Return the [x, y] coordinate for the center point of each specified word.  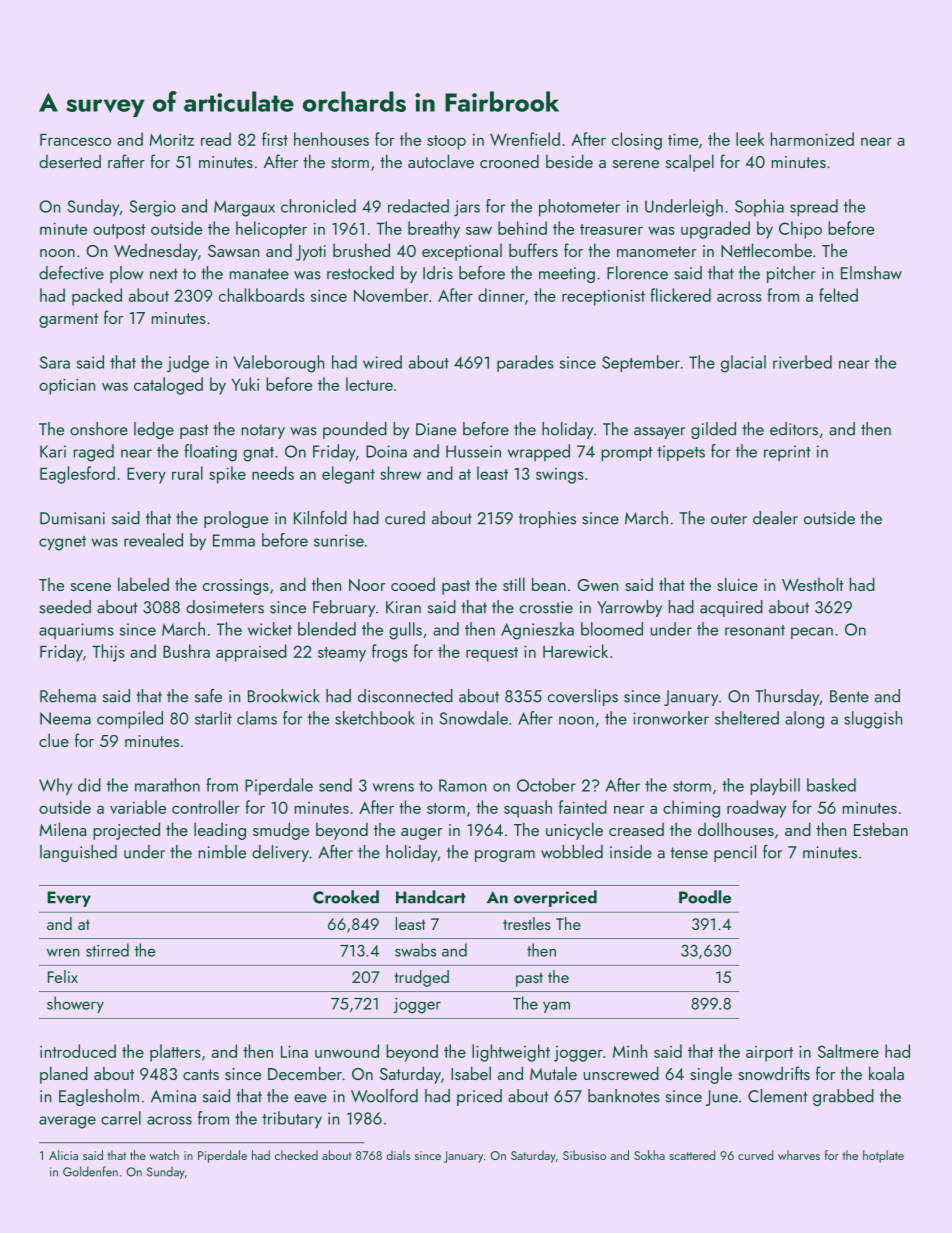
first [275, 139]
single [711, 1075]
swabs [415, 950]
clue [54, 740]
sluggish [873, 720]
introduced [78, 1051]
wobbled [572, 852]
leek [750, 139]
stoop [446, 142]
